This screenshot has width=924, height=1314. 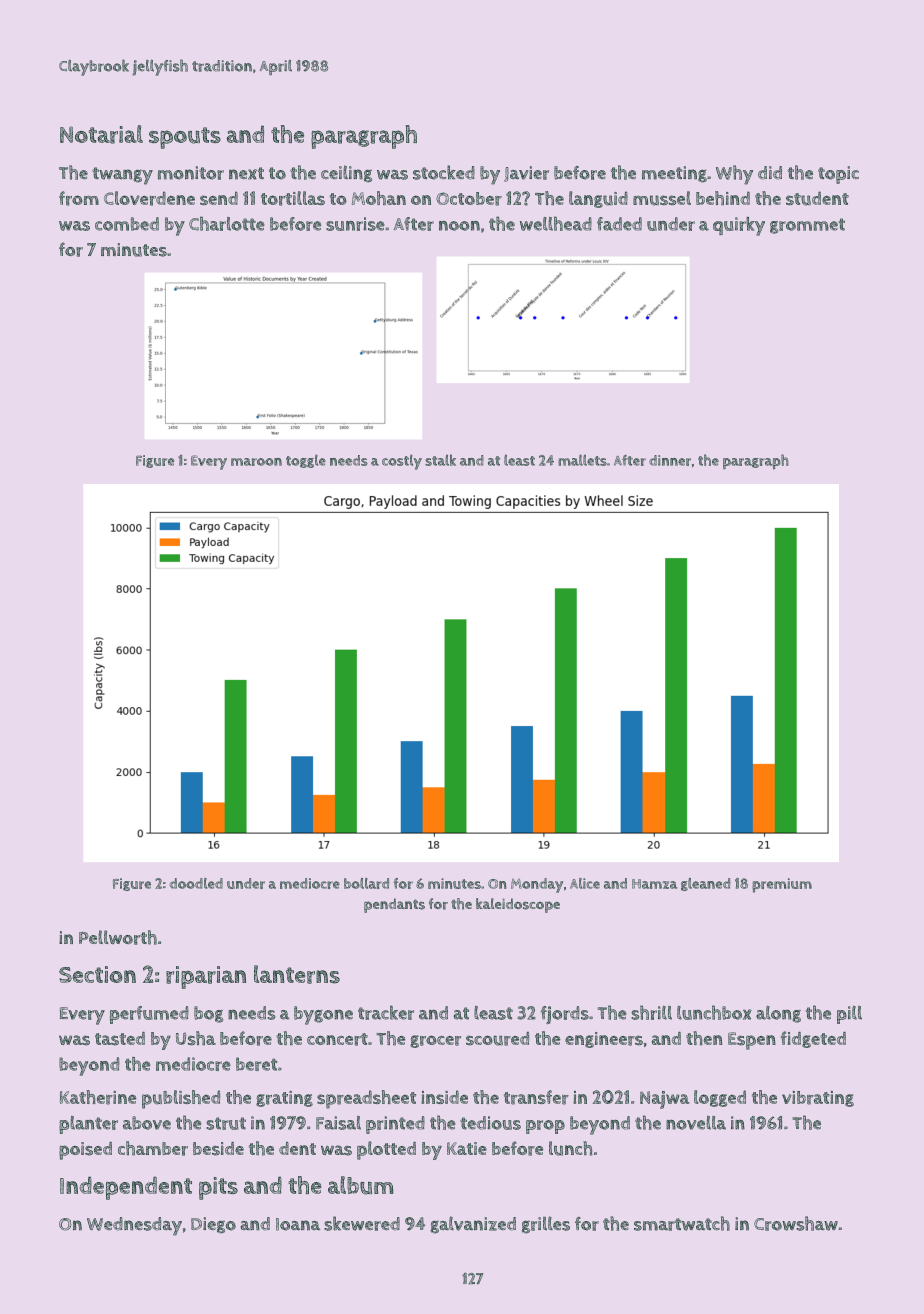 What do you see at coordinates (440, 460) in the screenshot?
I see `stalk` at bounding box center [440, 460].
